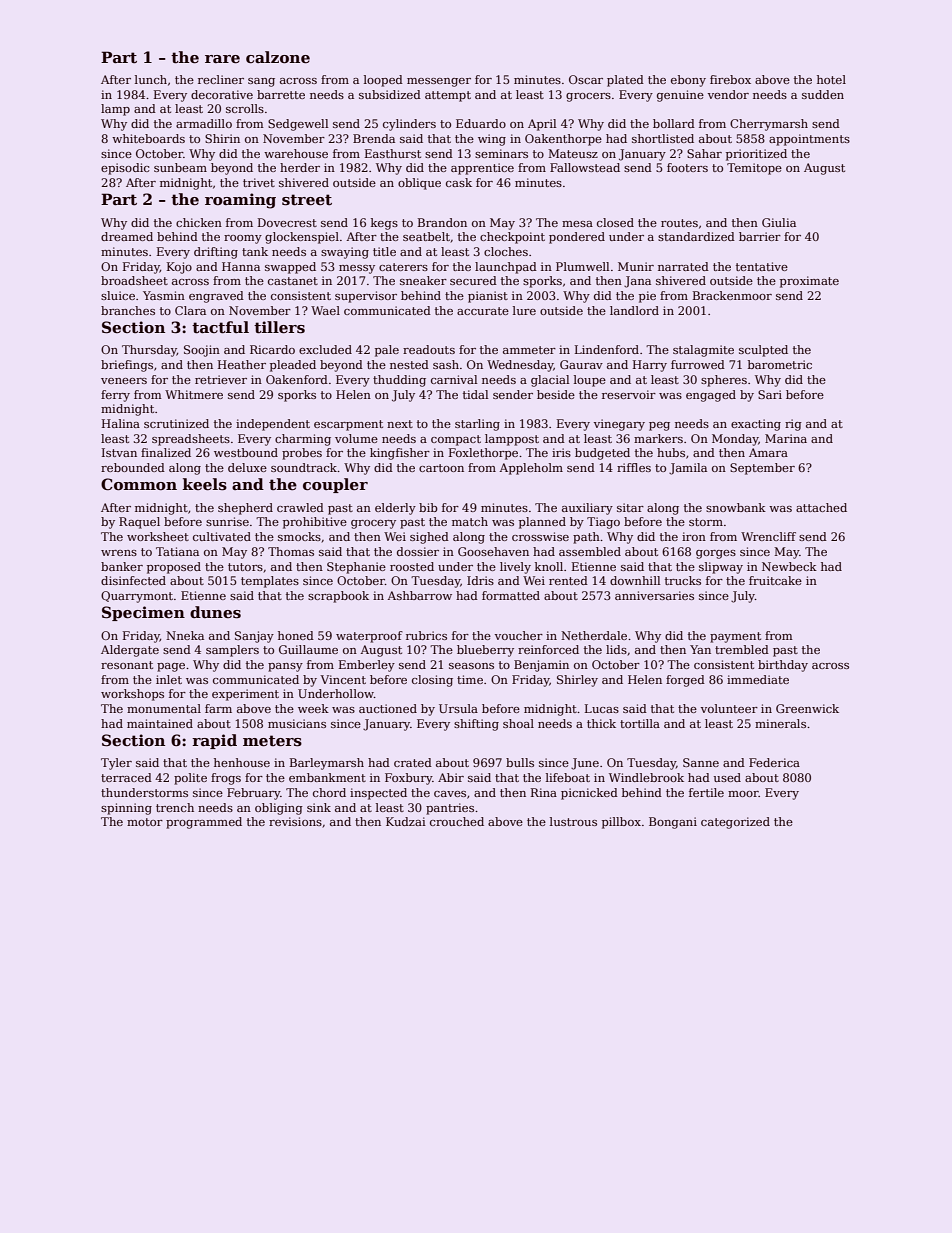  Describe the element at coordinates (124, 381) in the document. I see `veneers` at that location.
